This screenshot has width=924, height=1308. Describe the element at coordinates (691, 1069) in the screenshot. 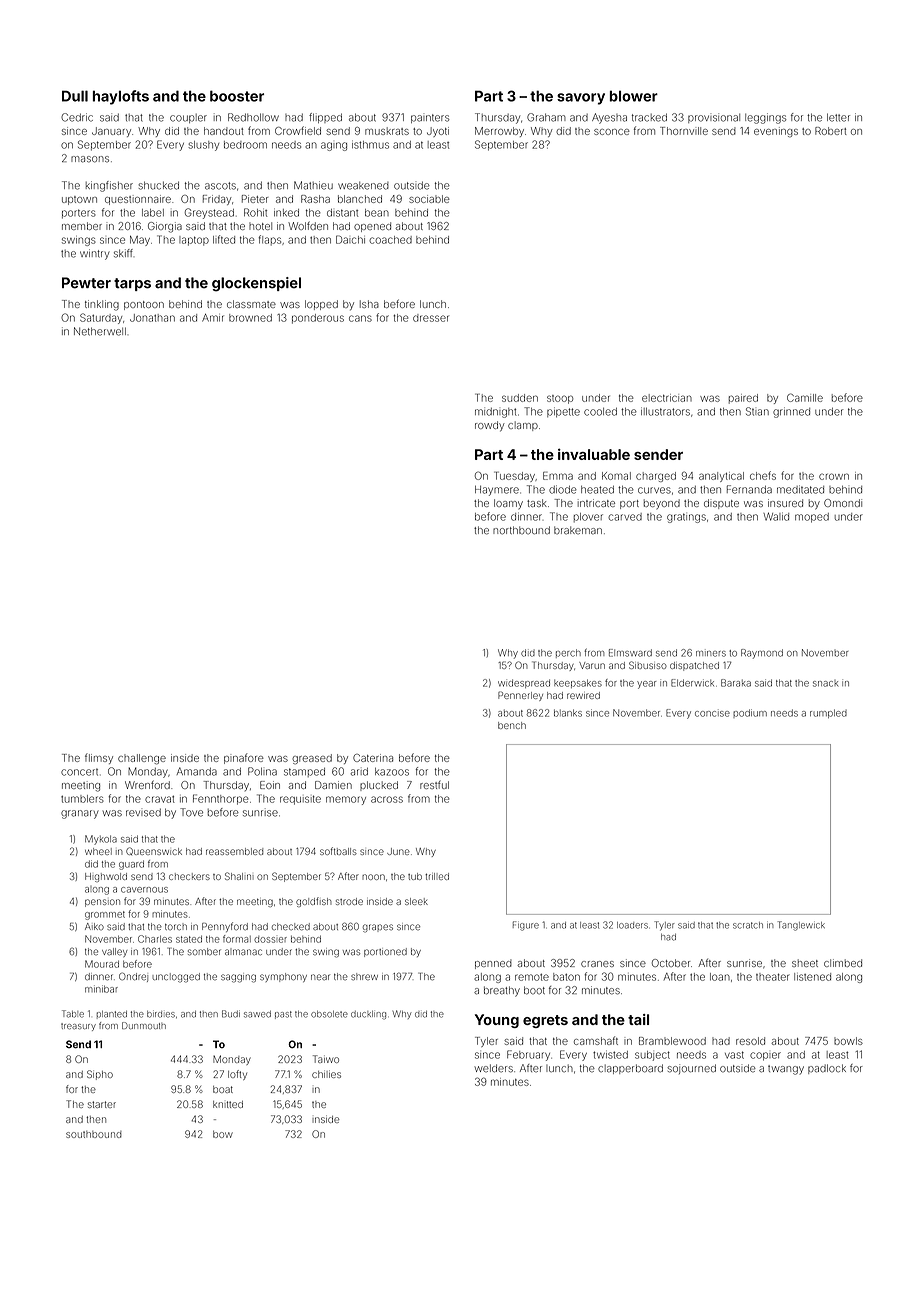

I see `sojourned` at that location.
